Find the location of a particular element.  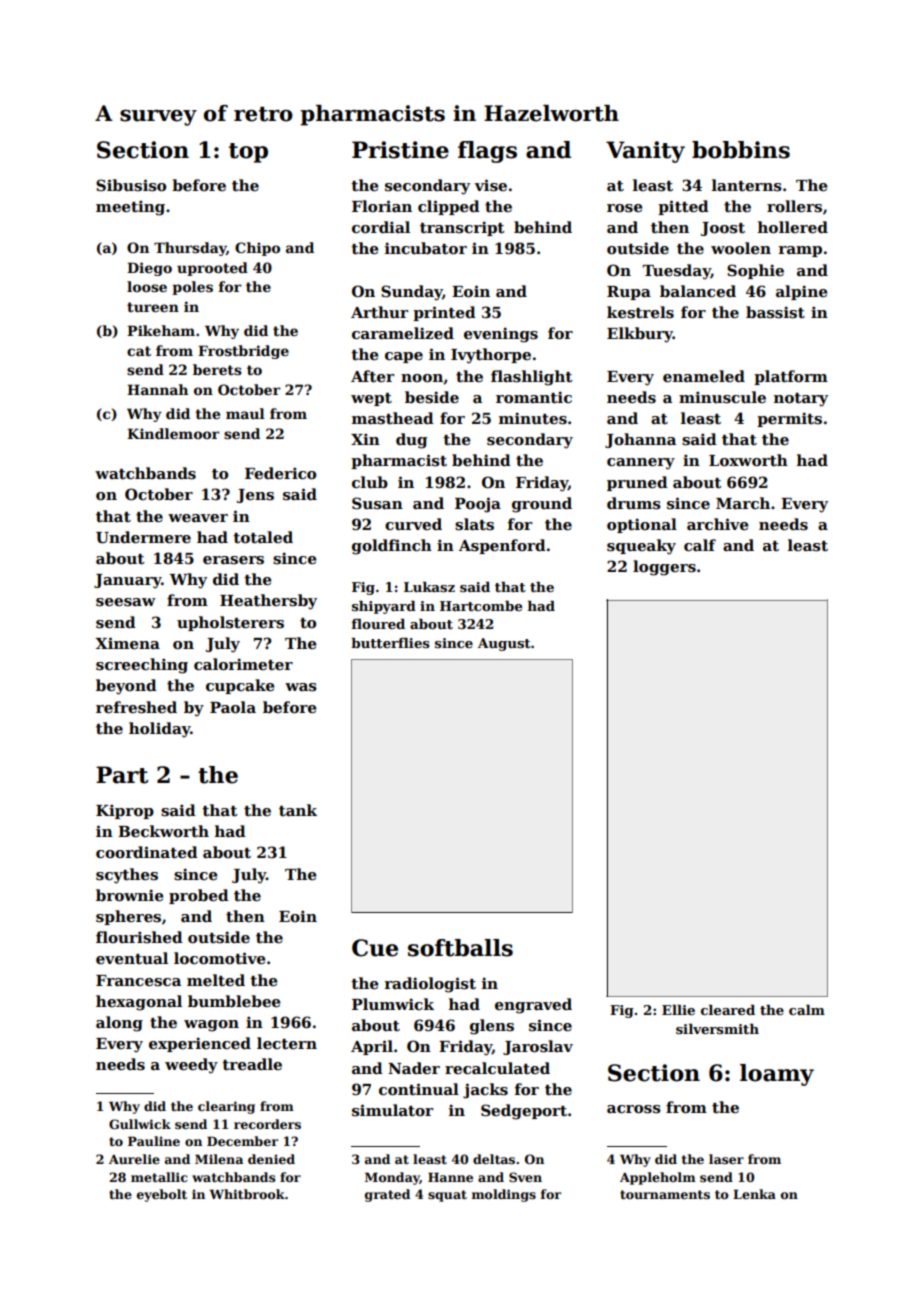

moldings is located at coordinates (504, 1195).
